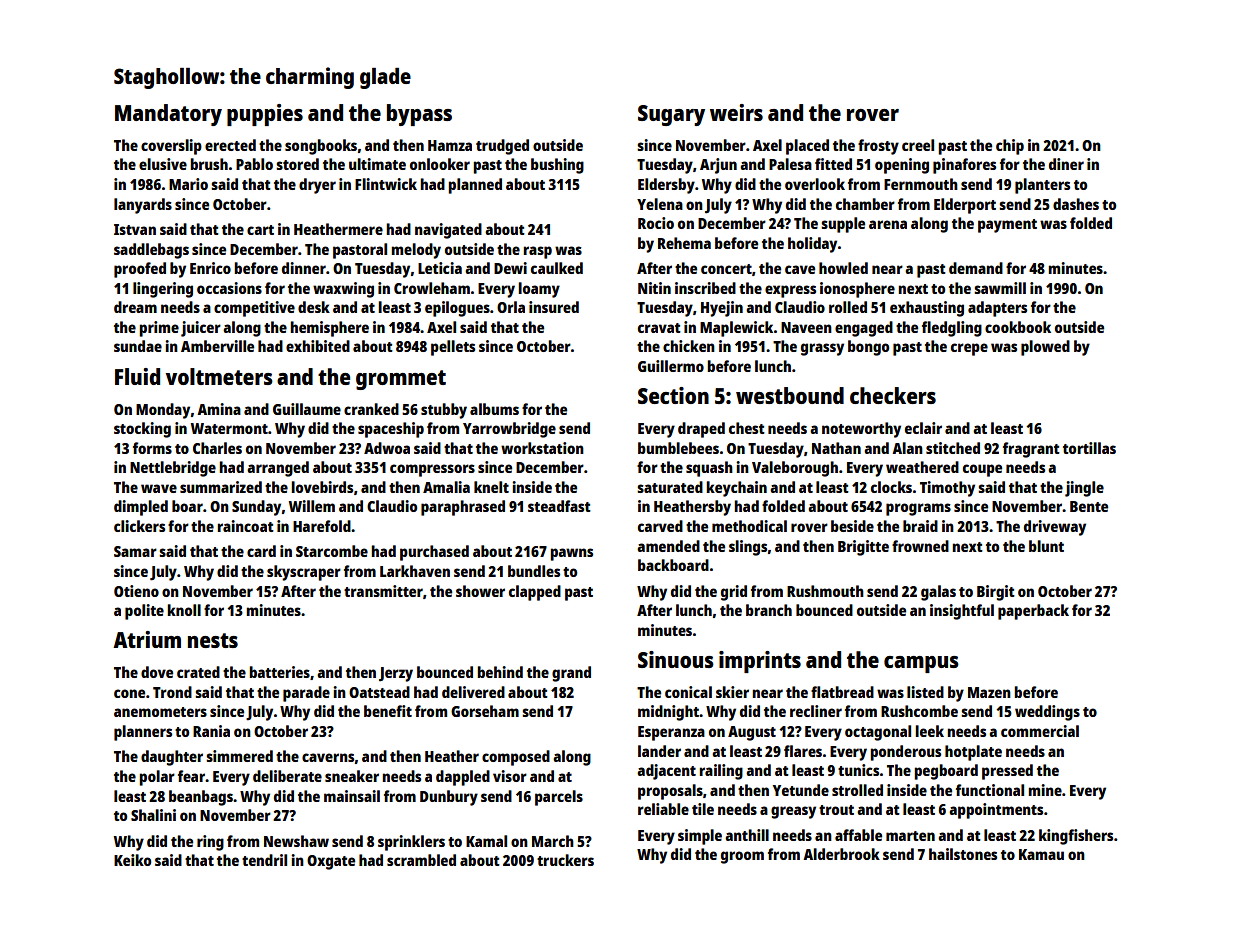 The height and width of the screenshot is (952, 1233). What do you see at coordinates (571, 554) in the screenshot?
I see `pawns` at bounding box center [571, 554].
